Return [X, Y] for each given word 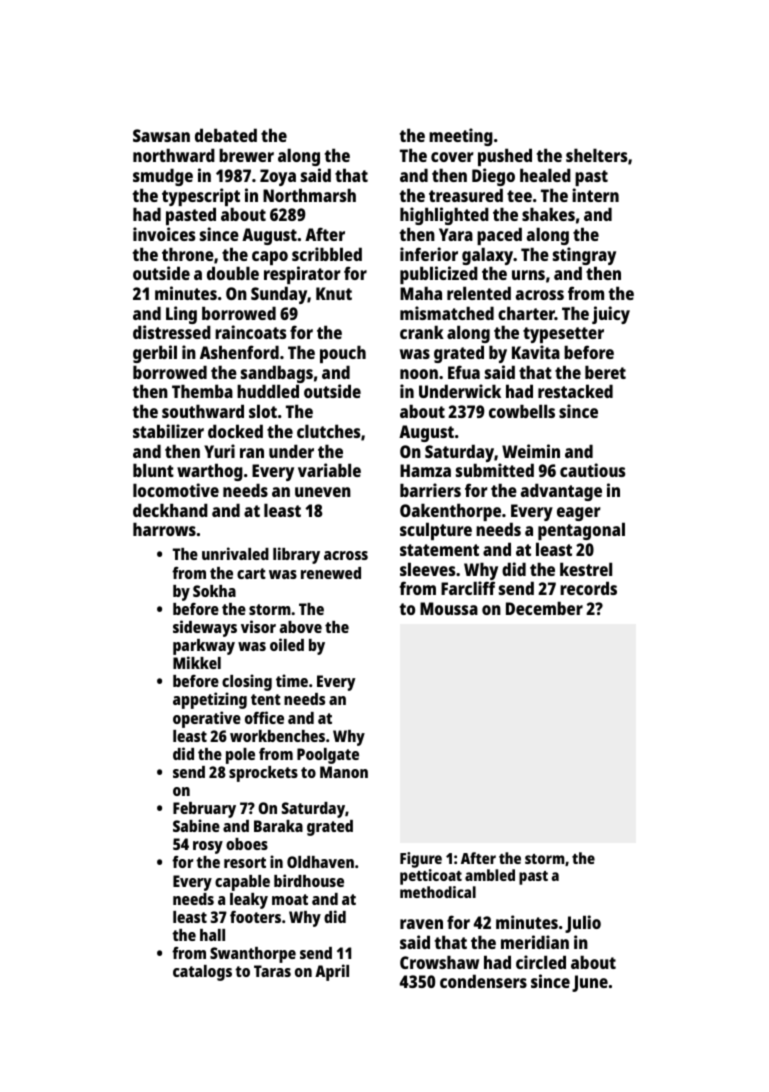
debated [226, 135]
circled [541, 962]
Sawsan [161, 135]
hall [212, 935]
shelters [596, 155]
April [332, 972]
